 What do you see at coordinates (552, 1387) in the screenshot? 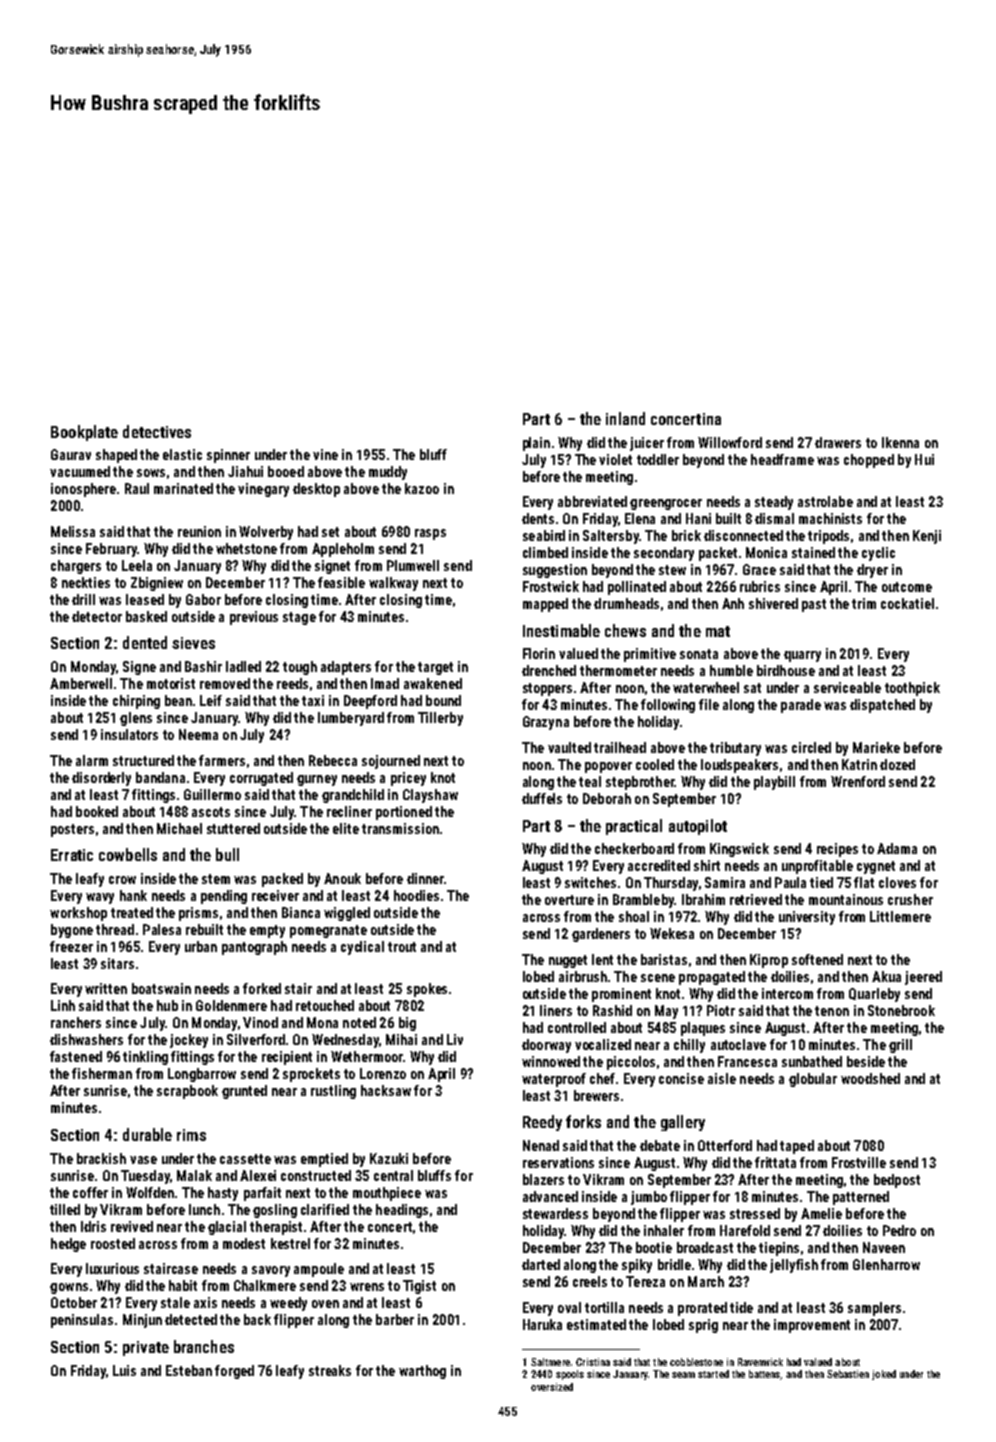
I see `oversized` at bounding box center [552, 1387].
